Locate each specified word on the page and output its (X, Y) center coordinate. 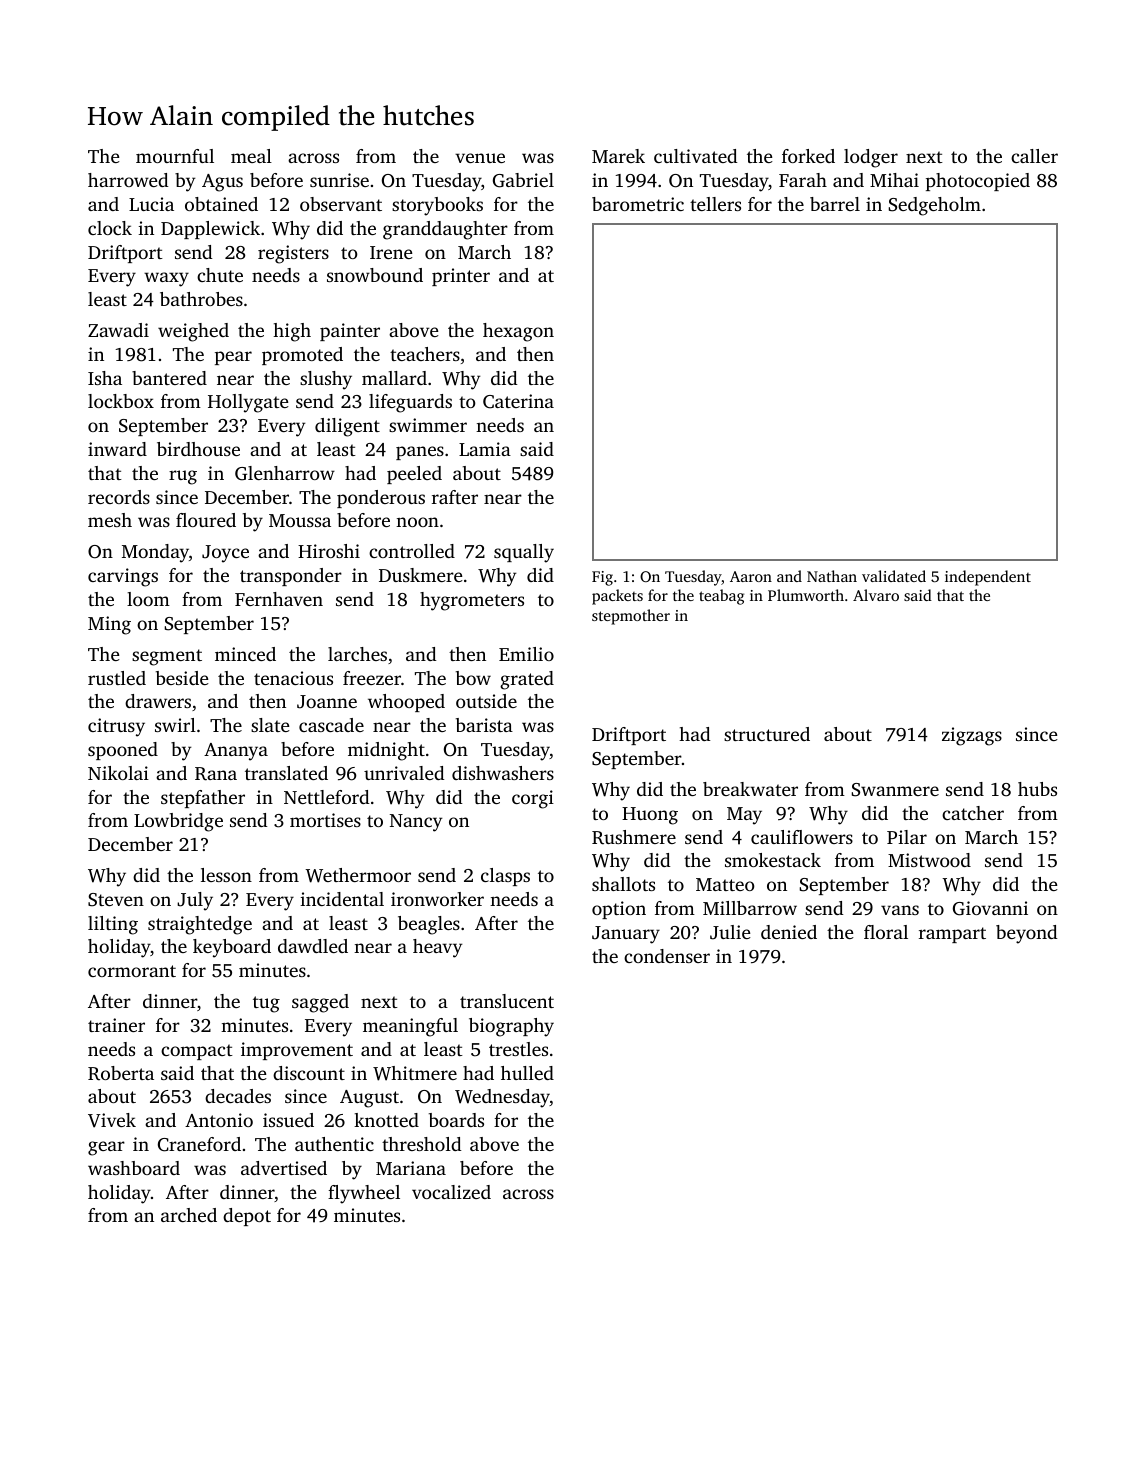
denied (789, 932)
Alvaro (876, 595)
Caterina (518, 401)
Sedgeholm (934, 206)
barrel (835, 204)
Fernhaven (279, 599)
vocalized (451, 1192)
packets (617, 597)
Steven (116, 900)
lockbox (121, 401)
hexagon (518, 332)
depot (247, 1217)
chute (220, 275)
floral (886, 932)
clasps (505, 877)
